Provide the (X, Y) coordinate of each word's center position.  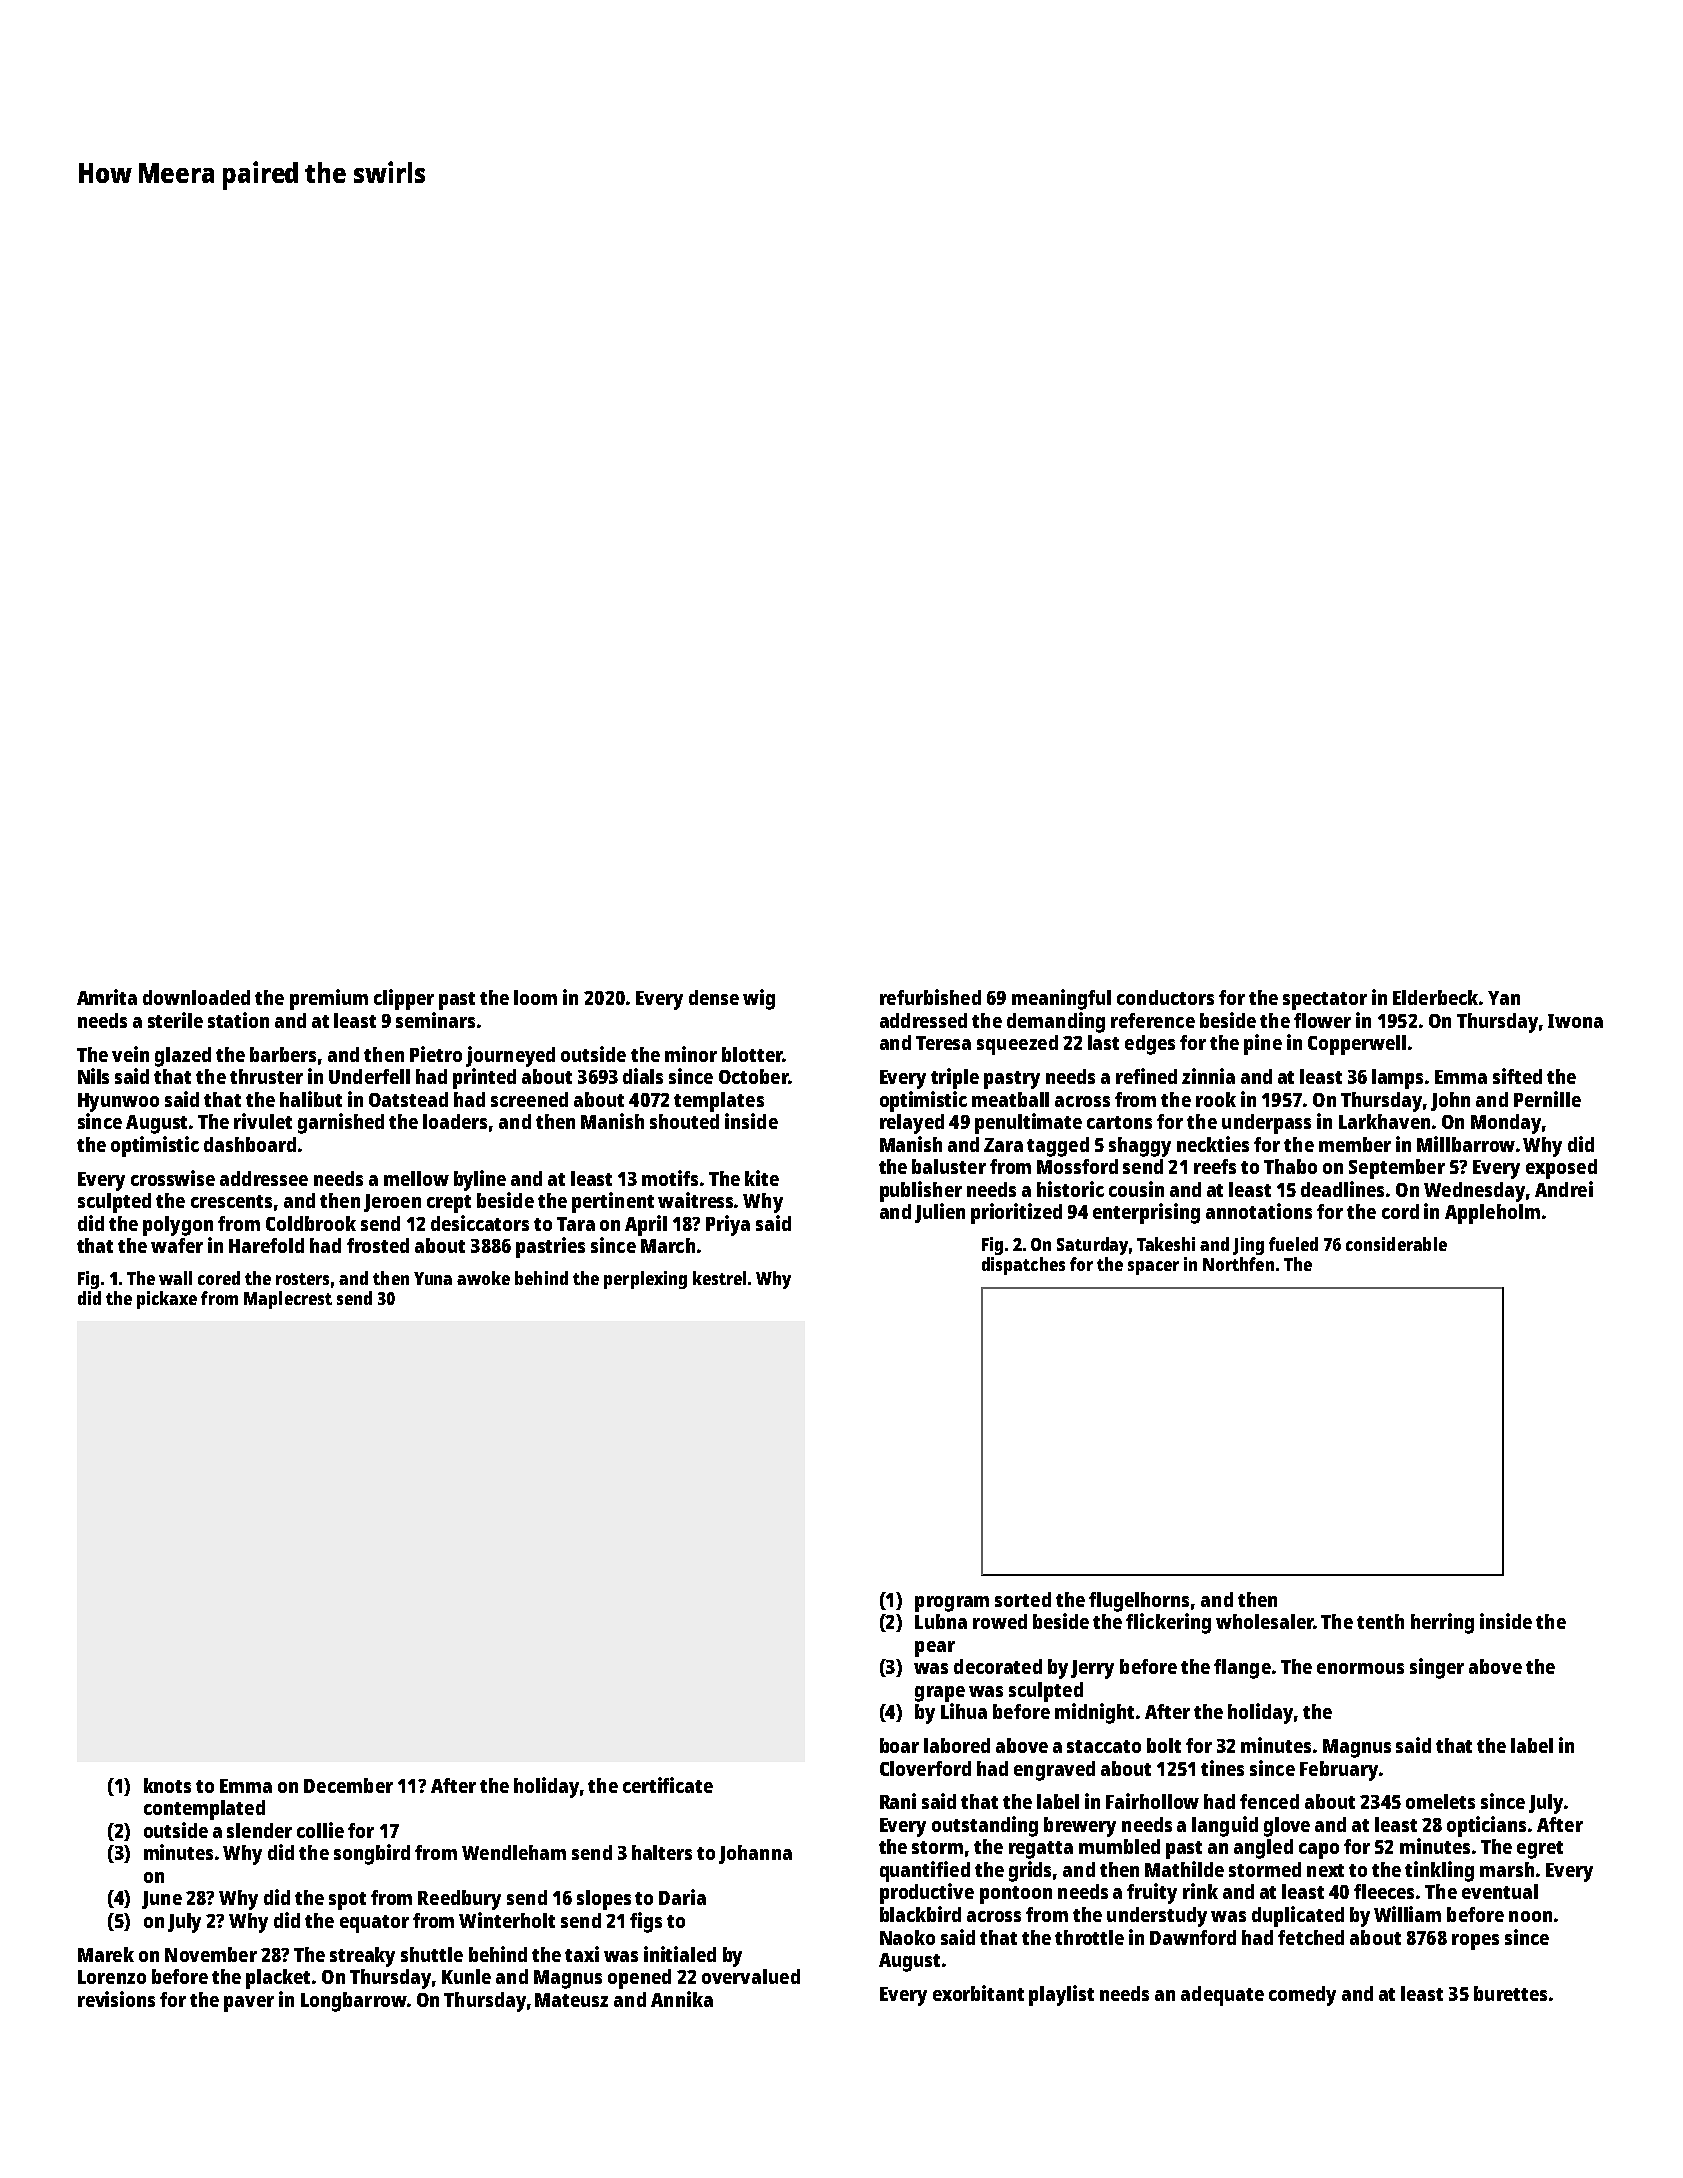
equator (374, 1924)
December (348, 1785)
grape (940, 1694)
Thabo (1290, 1166)
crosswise (173, 1178)
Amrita (107, 997)
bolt (1164, 1745)
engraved (1054, 1771)
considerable (1396, 1244)
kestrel (719, 1278)
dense (714, 997)
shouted (684, 1121)
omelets (1440, 1801)
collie (320, 1830)
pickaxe (167, 1300)
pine (1263, 1044)
